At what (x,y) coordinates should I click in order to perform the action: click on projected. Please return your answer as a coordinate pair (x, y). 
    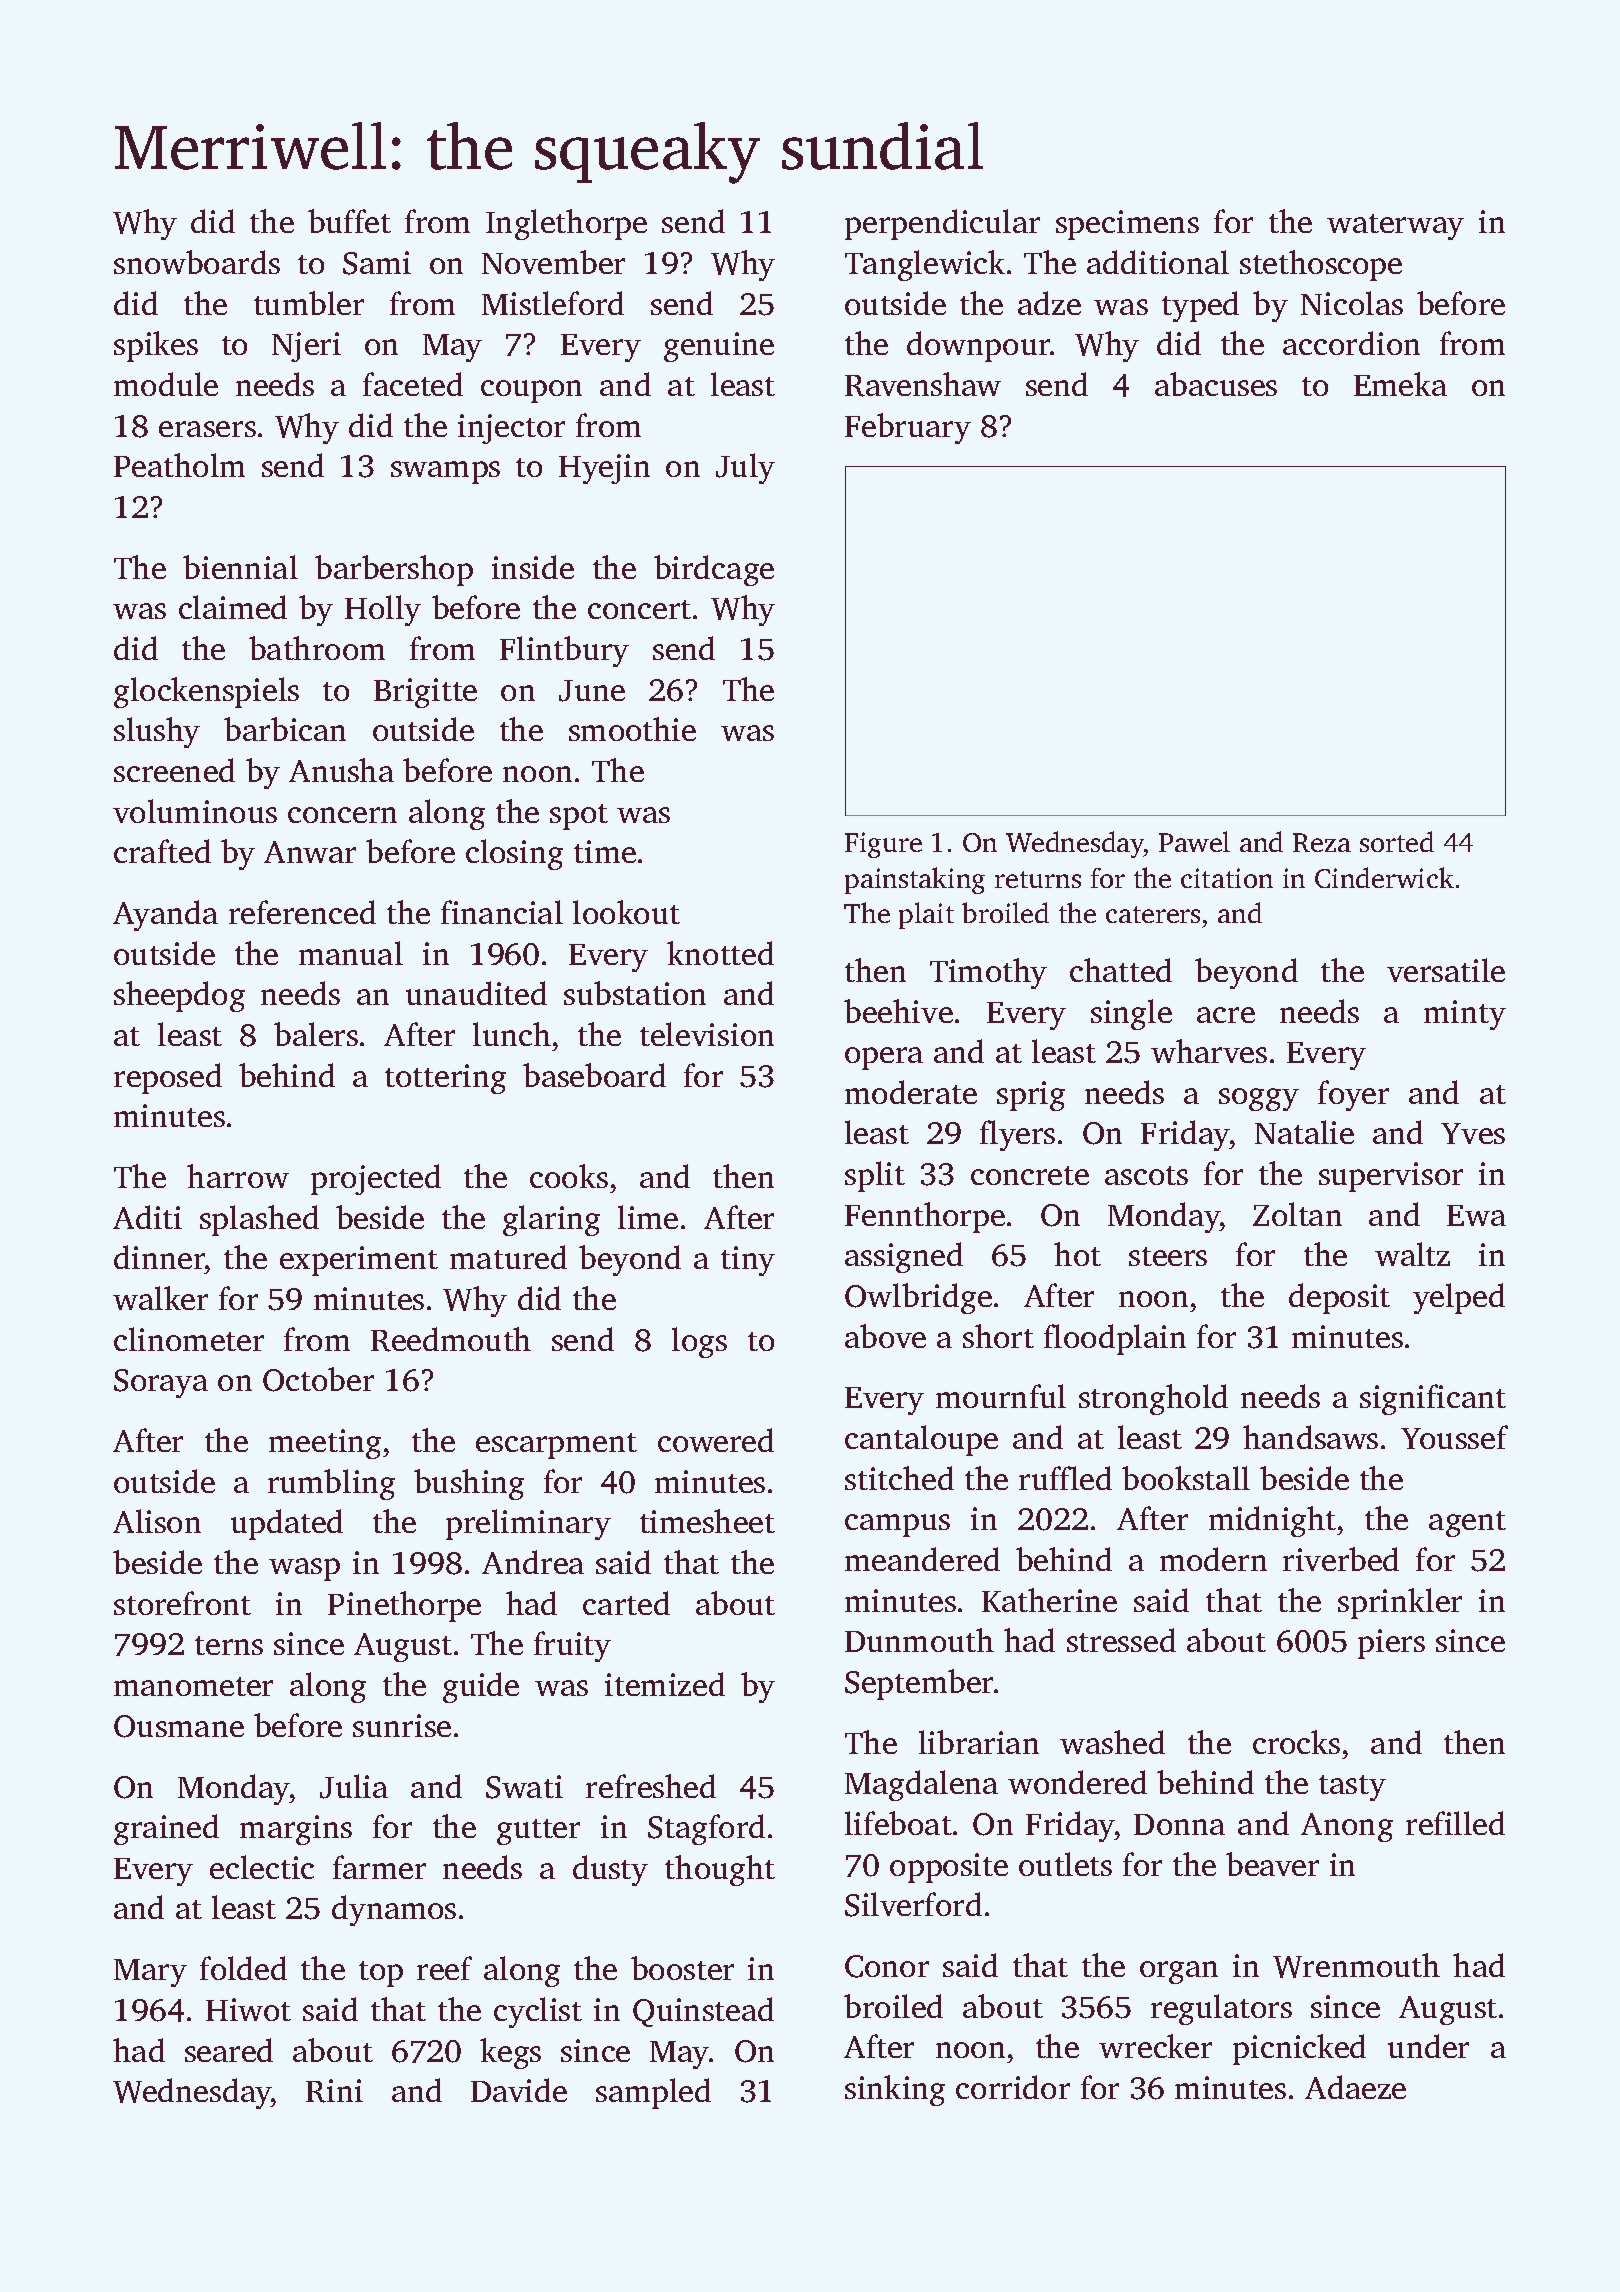
    Looking at the image, I should click on (376, 1179).
